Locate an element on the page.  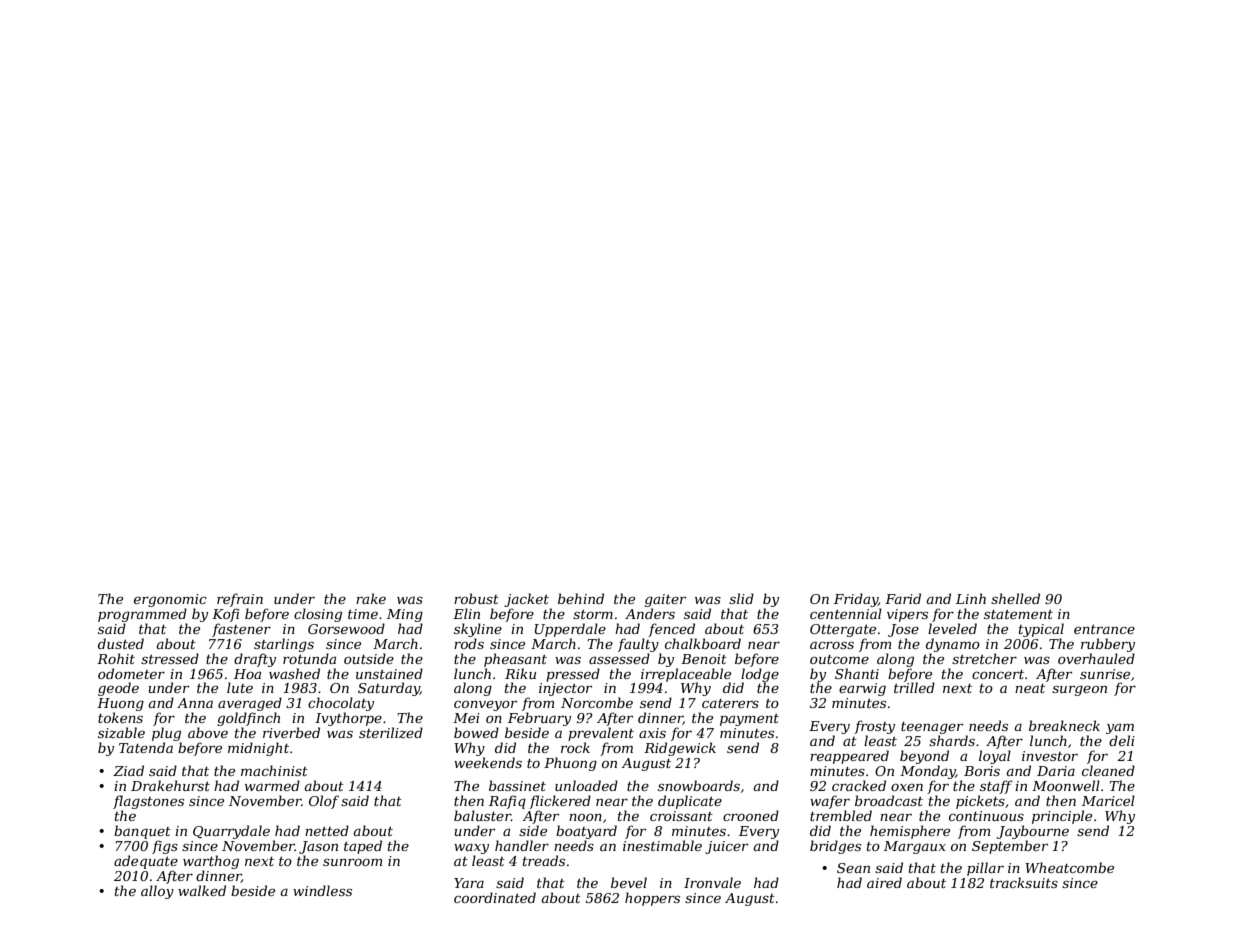
fenced is located at coordinates (671, 630).
